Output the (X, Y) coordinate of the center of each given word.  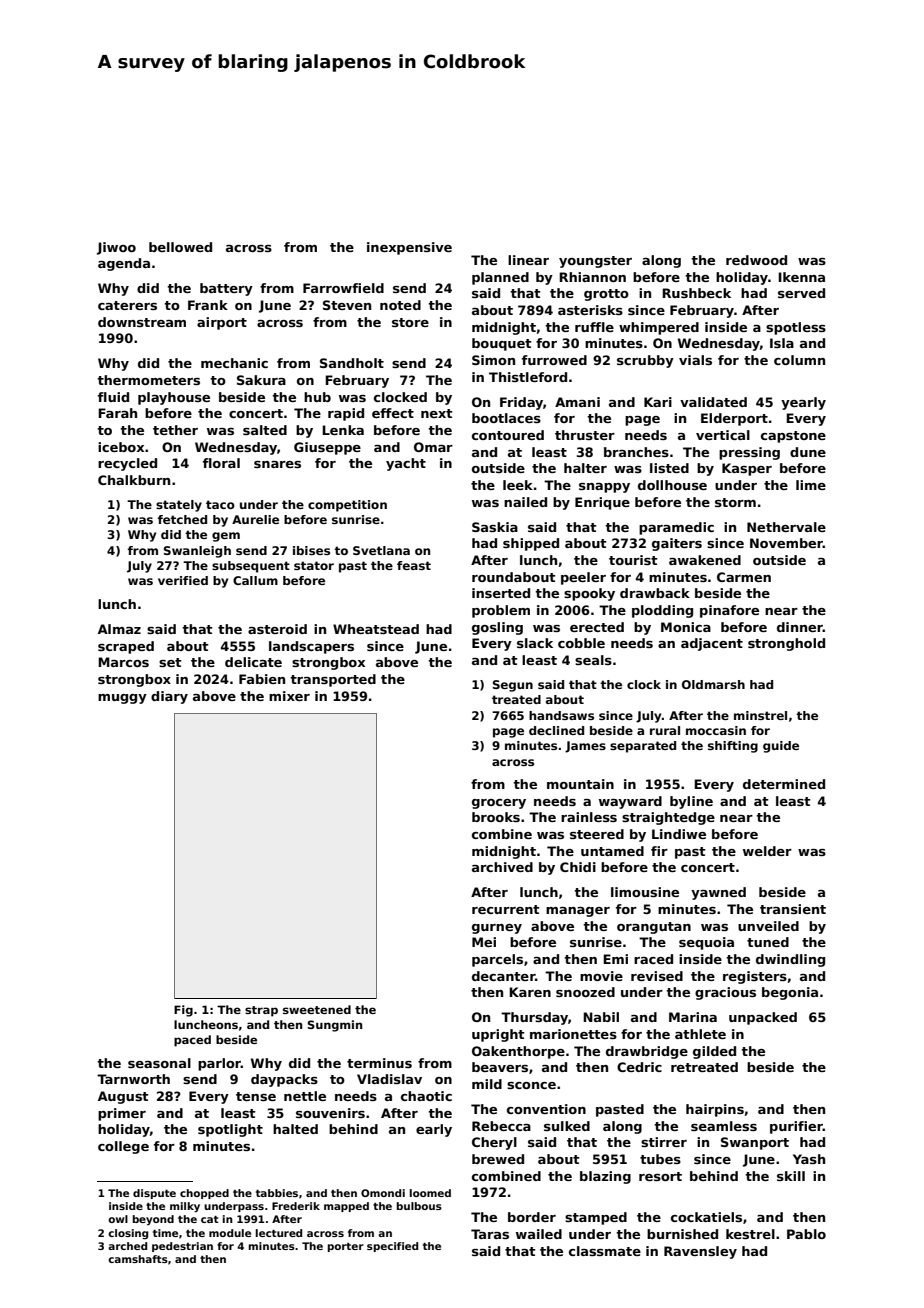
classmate (605, 1251)
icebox (121, 447)
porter (346, 1247)
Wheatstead (376, 629)
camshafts (138, 1259)
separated (643, 747)
